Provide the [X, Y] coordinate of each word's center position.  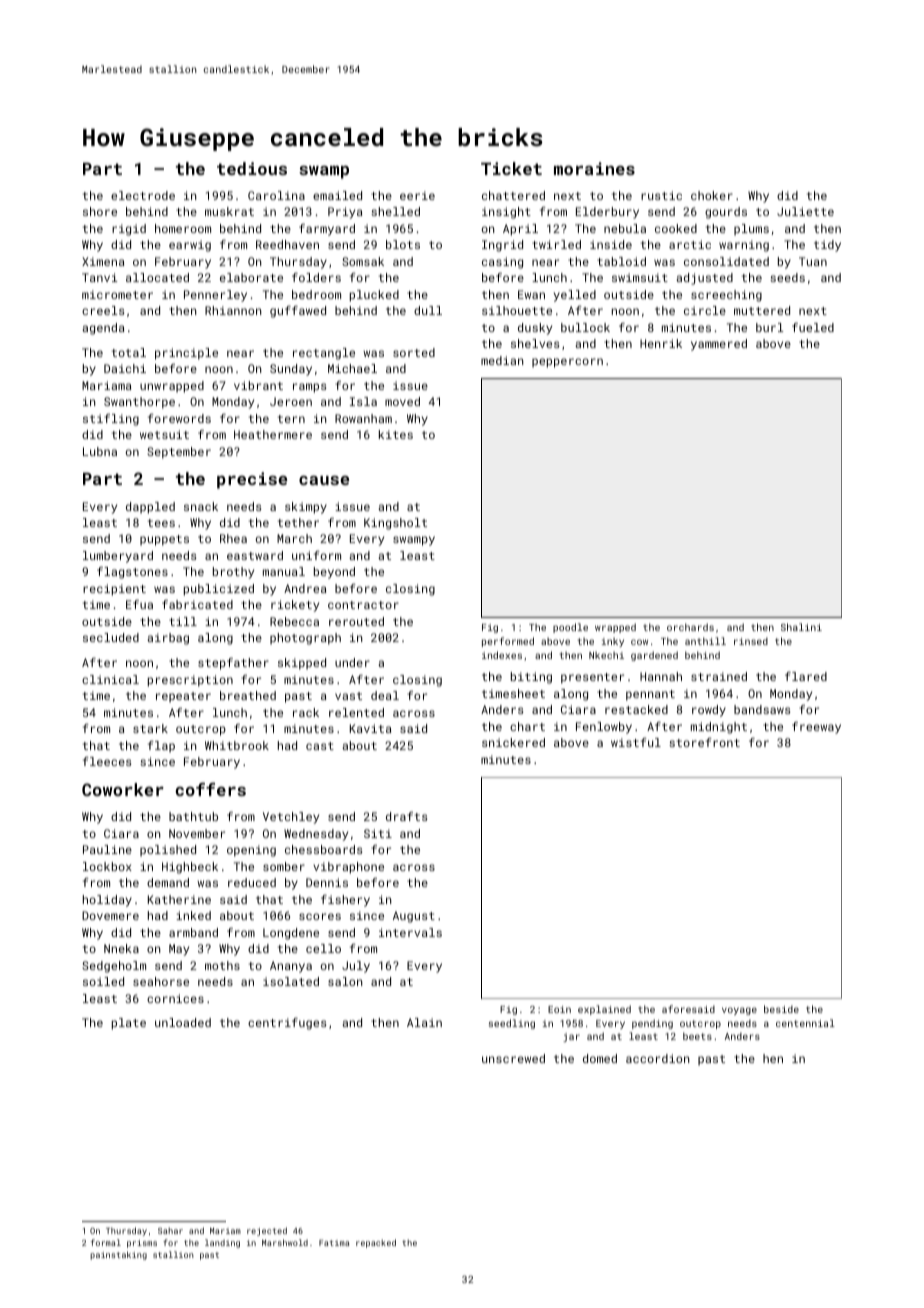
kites [396, 434]
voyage [739, 1011]
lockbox [107, 866]
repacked [376, 1243]
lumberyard [118, 557]
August [414, 917]
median [502, 360]
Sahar [170, 1230]
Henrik [661, 343]
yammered [719, 345]
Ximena [103, 261]
